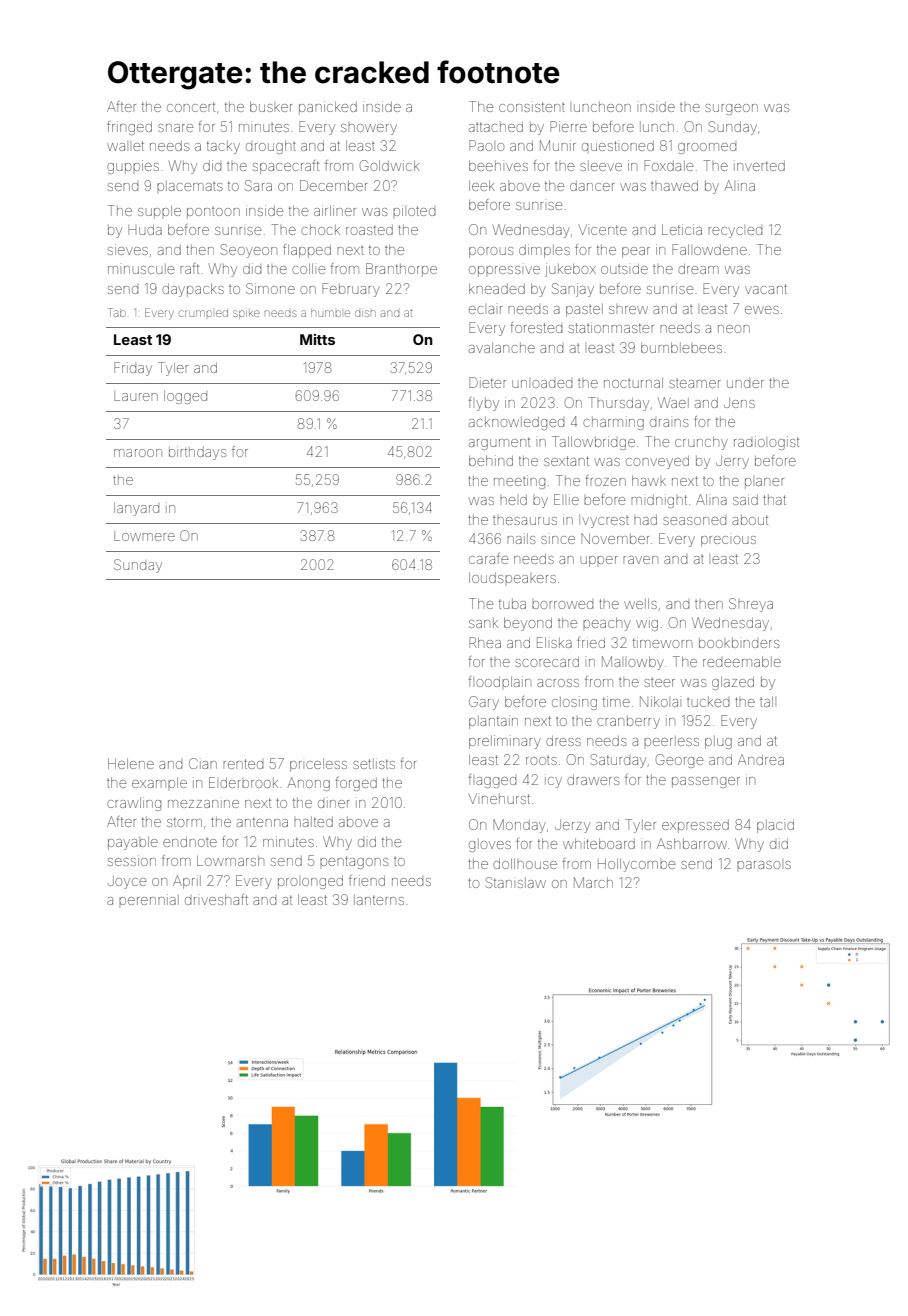  Describe the element at coordinates (484, 404) in the document. I see `flyby` at that location.
